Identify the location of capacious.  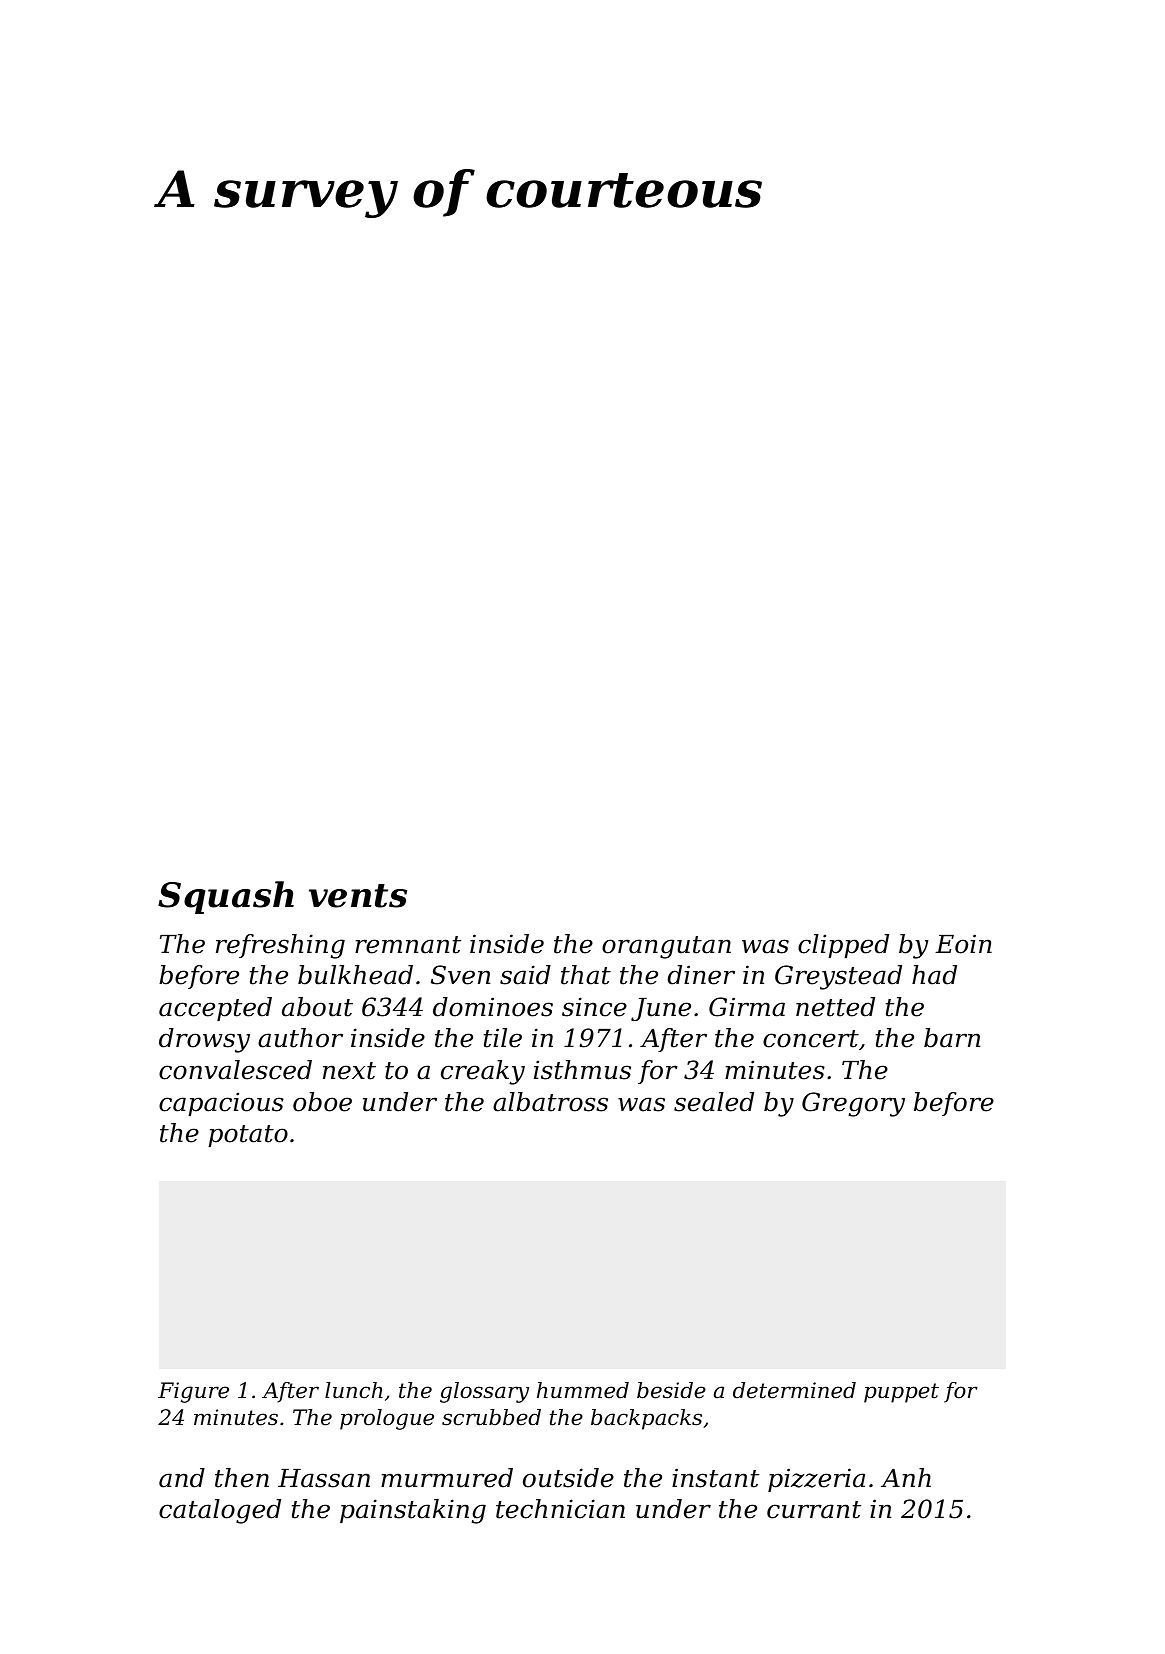
(221, 1104).
